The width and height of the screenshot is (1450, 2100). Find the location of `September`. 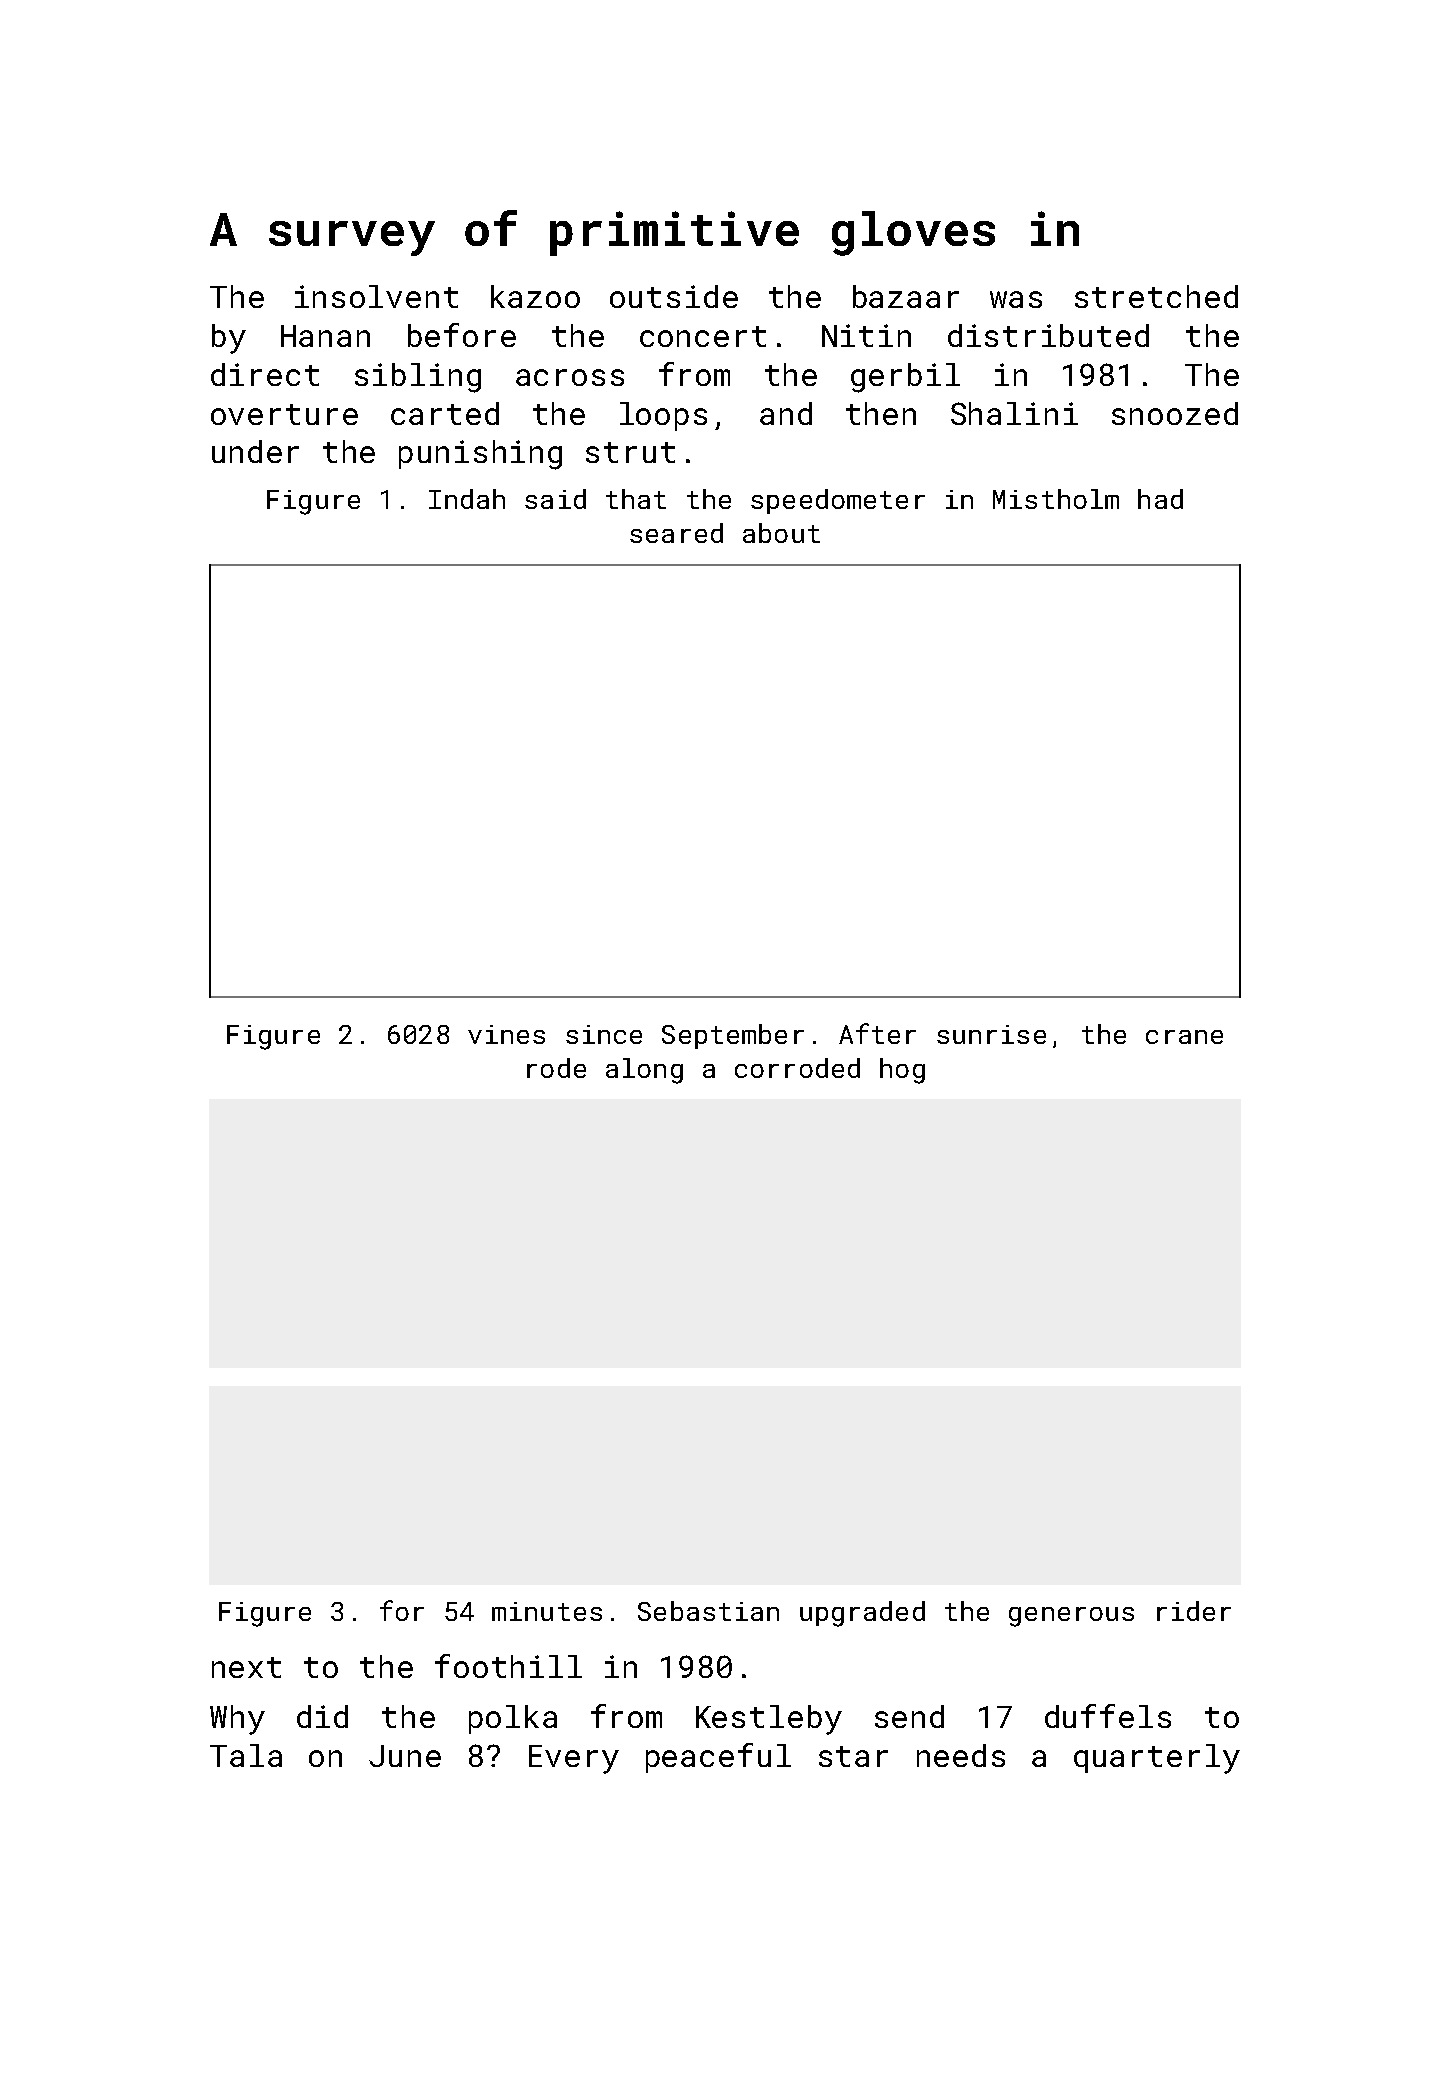

September is located at coordinates (733, 1036).
